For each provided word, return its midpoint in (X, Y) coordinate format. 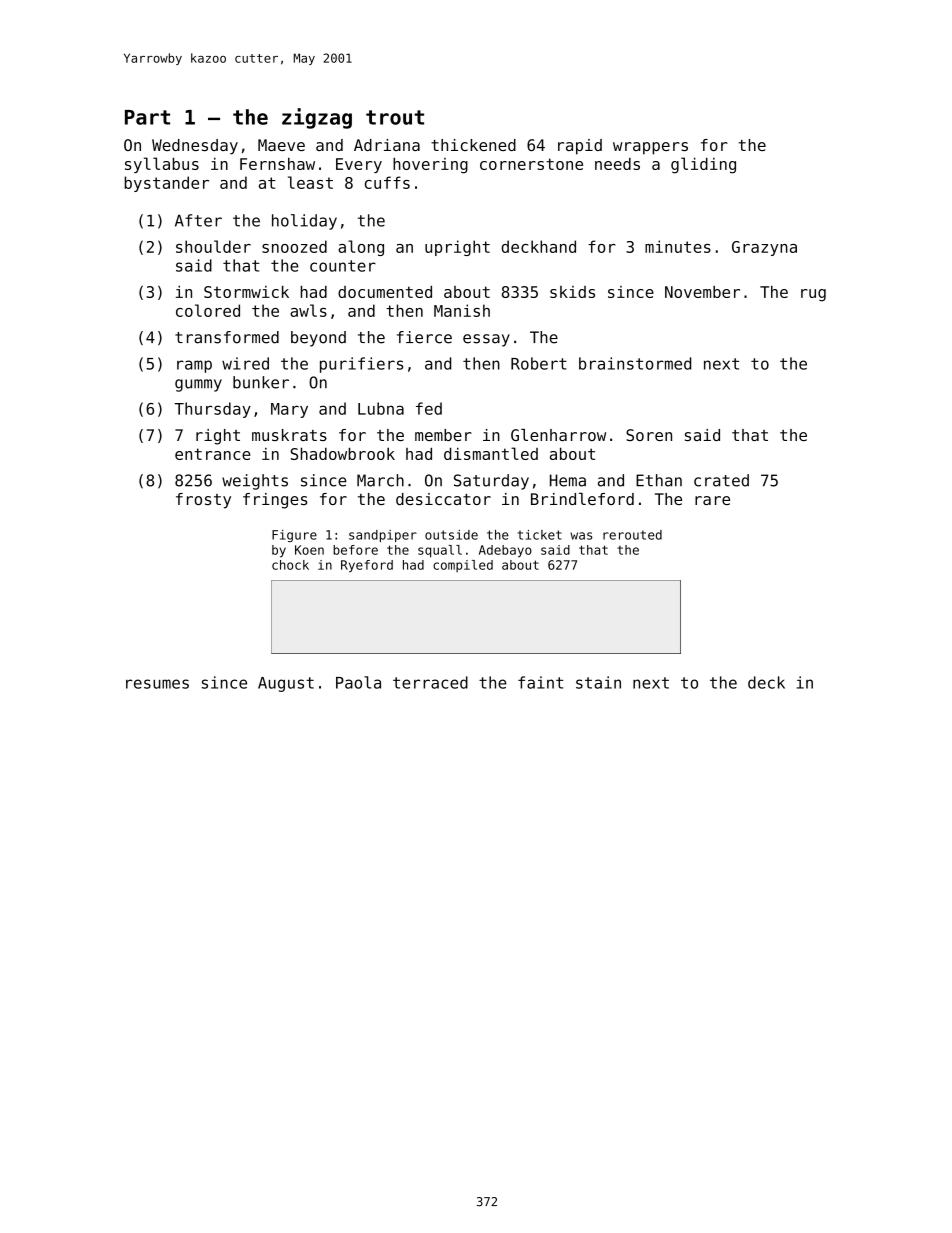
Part (147, 117)
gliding (703, 165)
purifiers (361, 365)
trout (395, 117)
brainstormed (635, 363)
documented (385, 291)
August (286, 684)
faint (540, 682)
